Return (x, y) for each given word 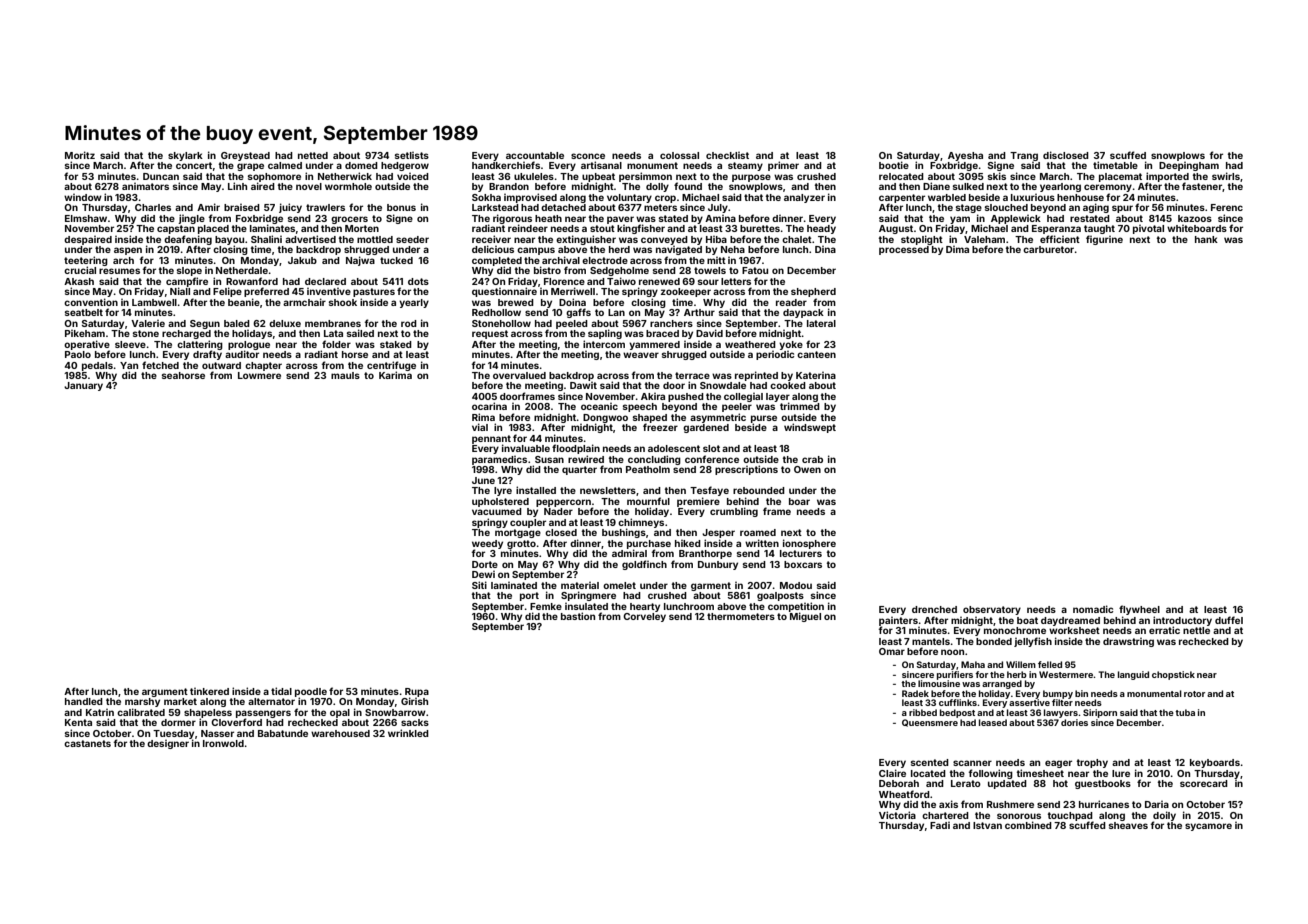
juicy (290, 208)
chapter (263, 366)
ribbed (923, 712)
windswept (810, 428)
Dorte (485, 564)
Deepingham (1189, 166)
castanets (87, 743)
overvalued (519, 375)
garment (711, 586)
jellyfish (1033, 642)
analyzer (804, 198)
